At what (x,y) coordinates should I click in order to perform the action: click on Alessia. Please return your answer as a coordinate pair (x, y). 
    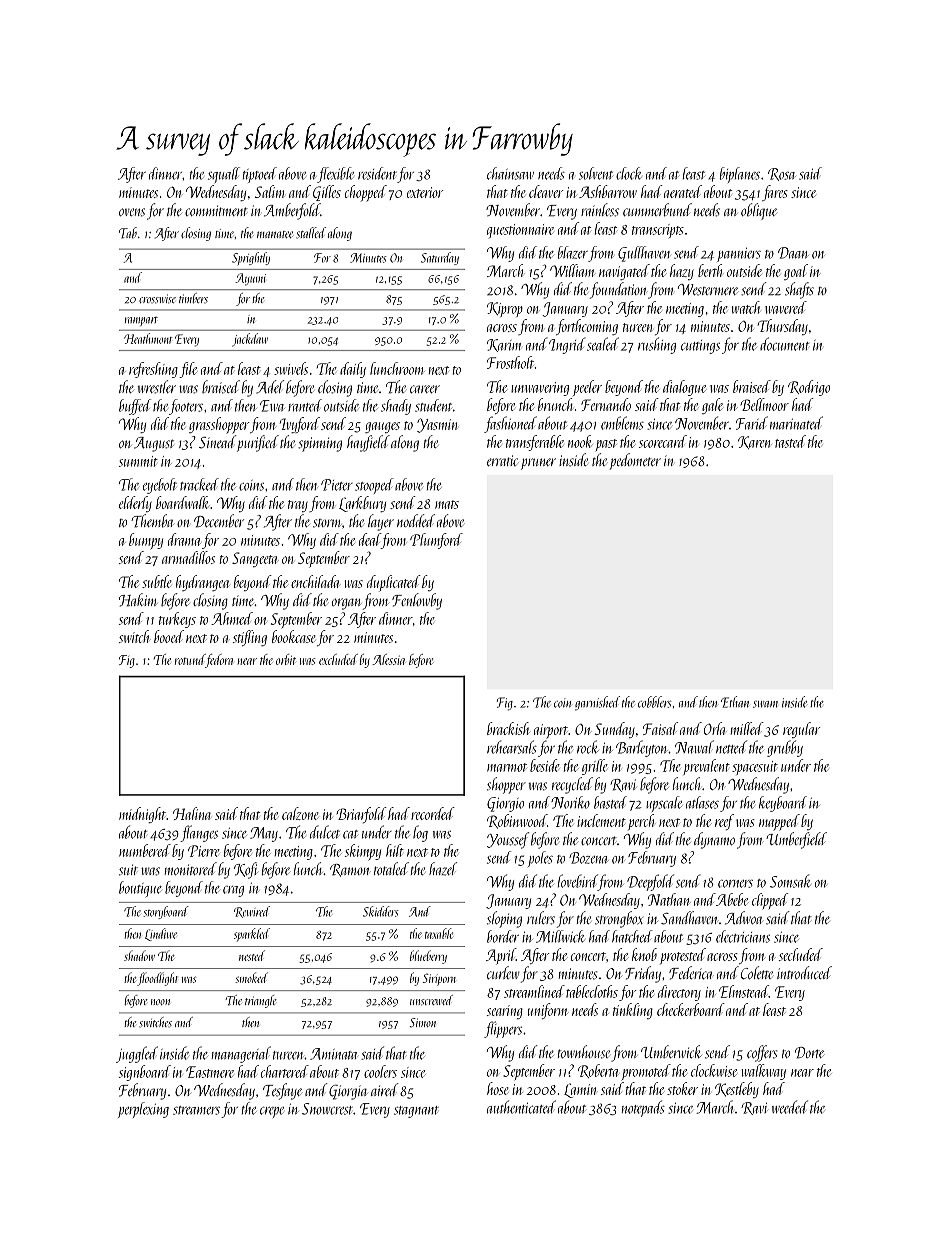
    Looking at the image, I should click on (388, 659).
